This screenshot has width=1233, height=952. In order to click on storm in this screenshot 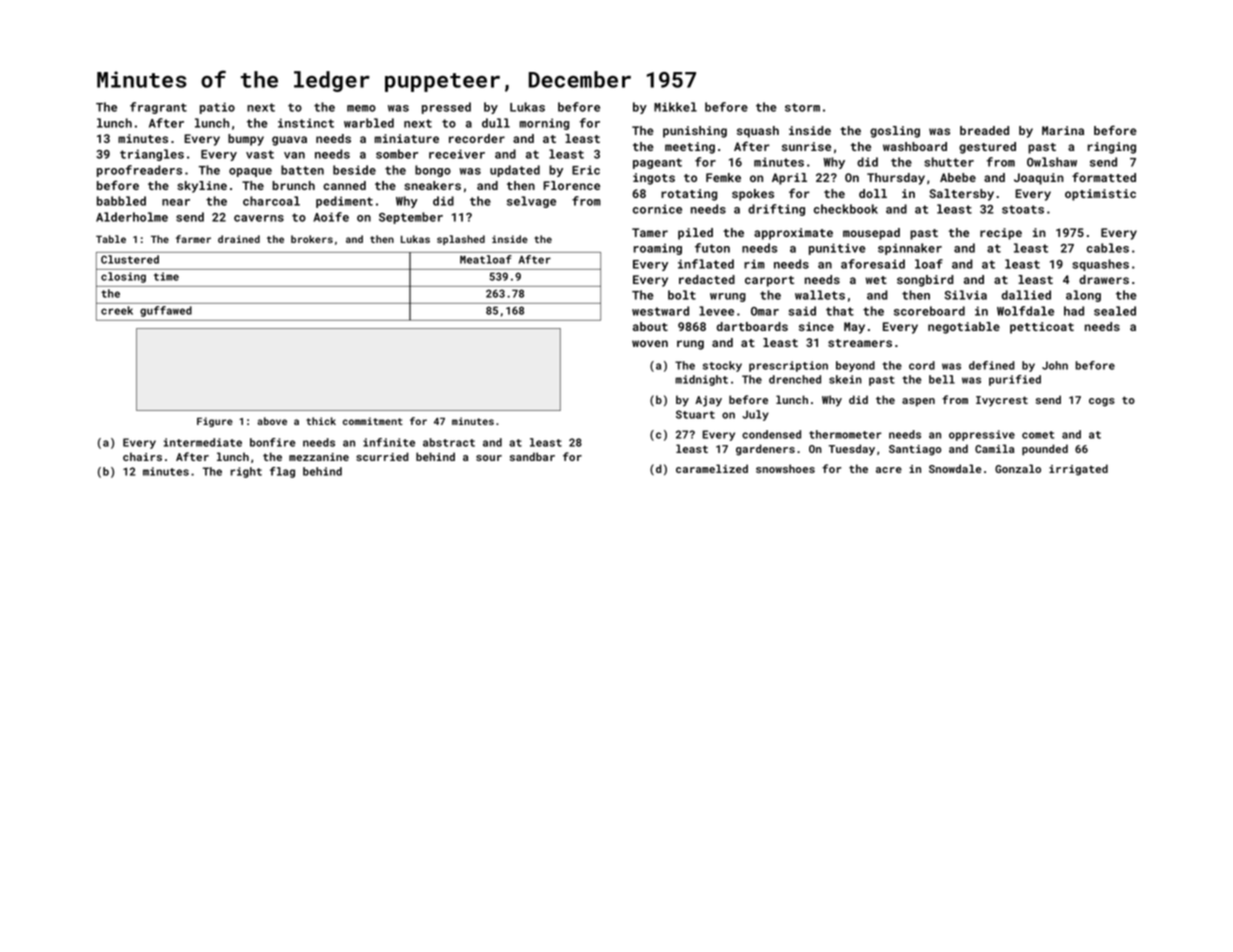, I will do `click(802, 107)`.
